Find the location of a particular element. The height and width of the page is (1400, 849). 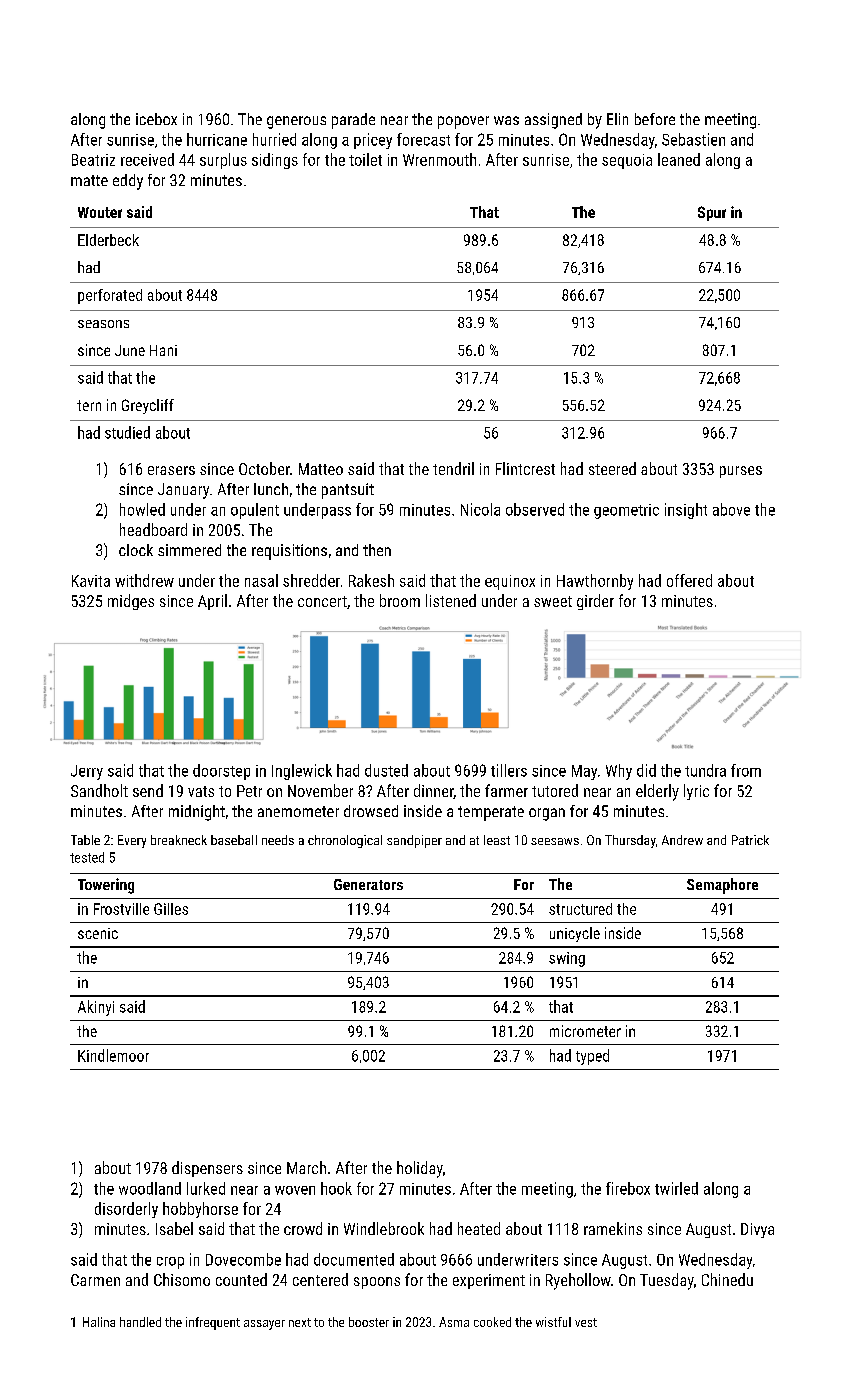

icebox is located at coordinates (156, 119).
